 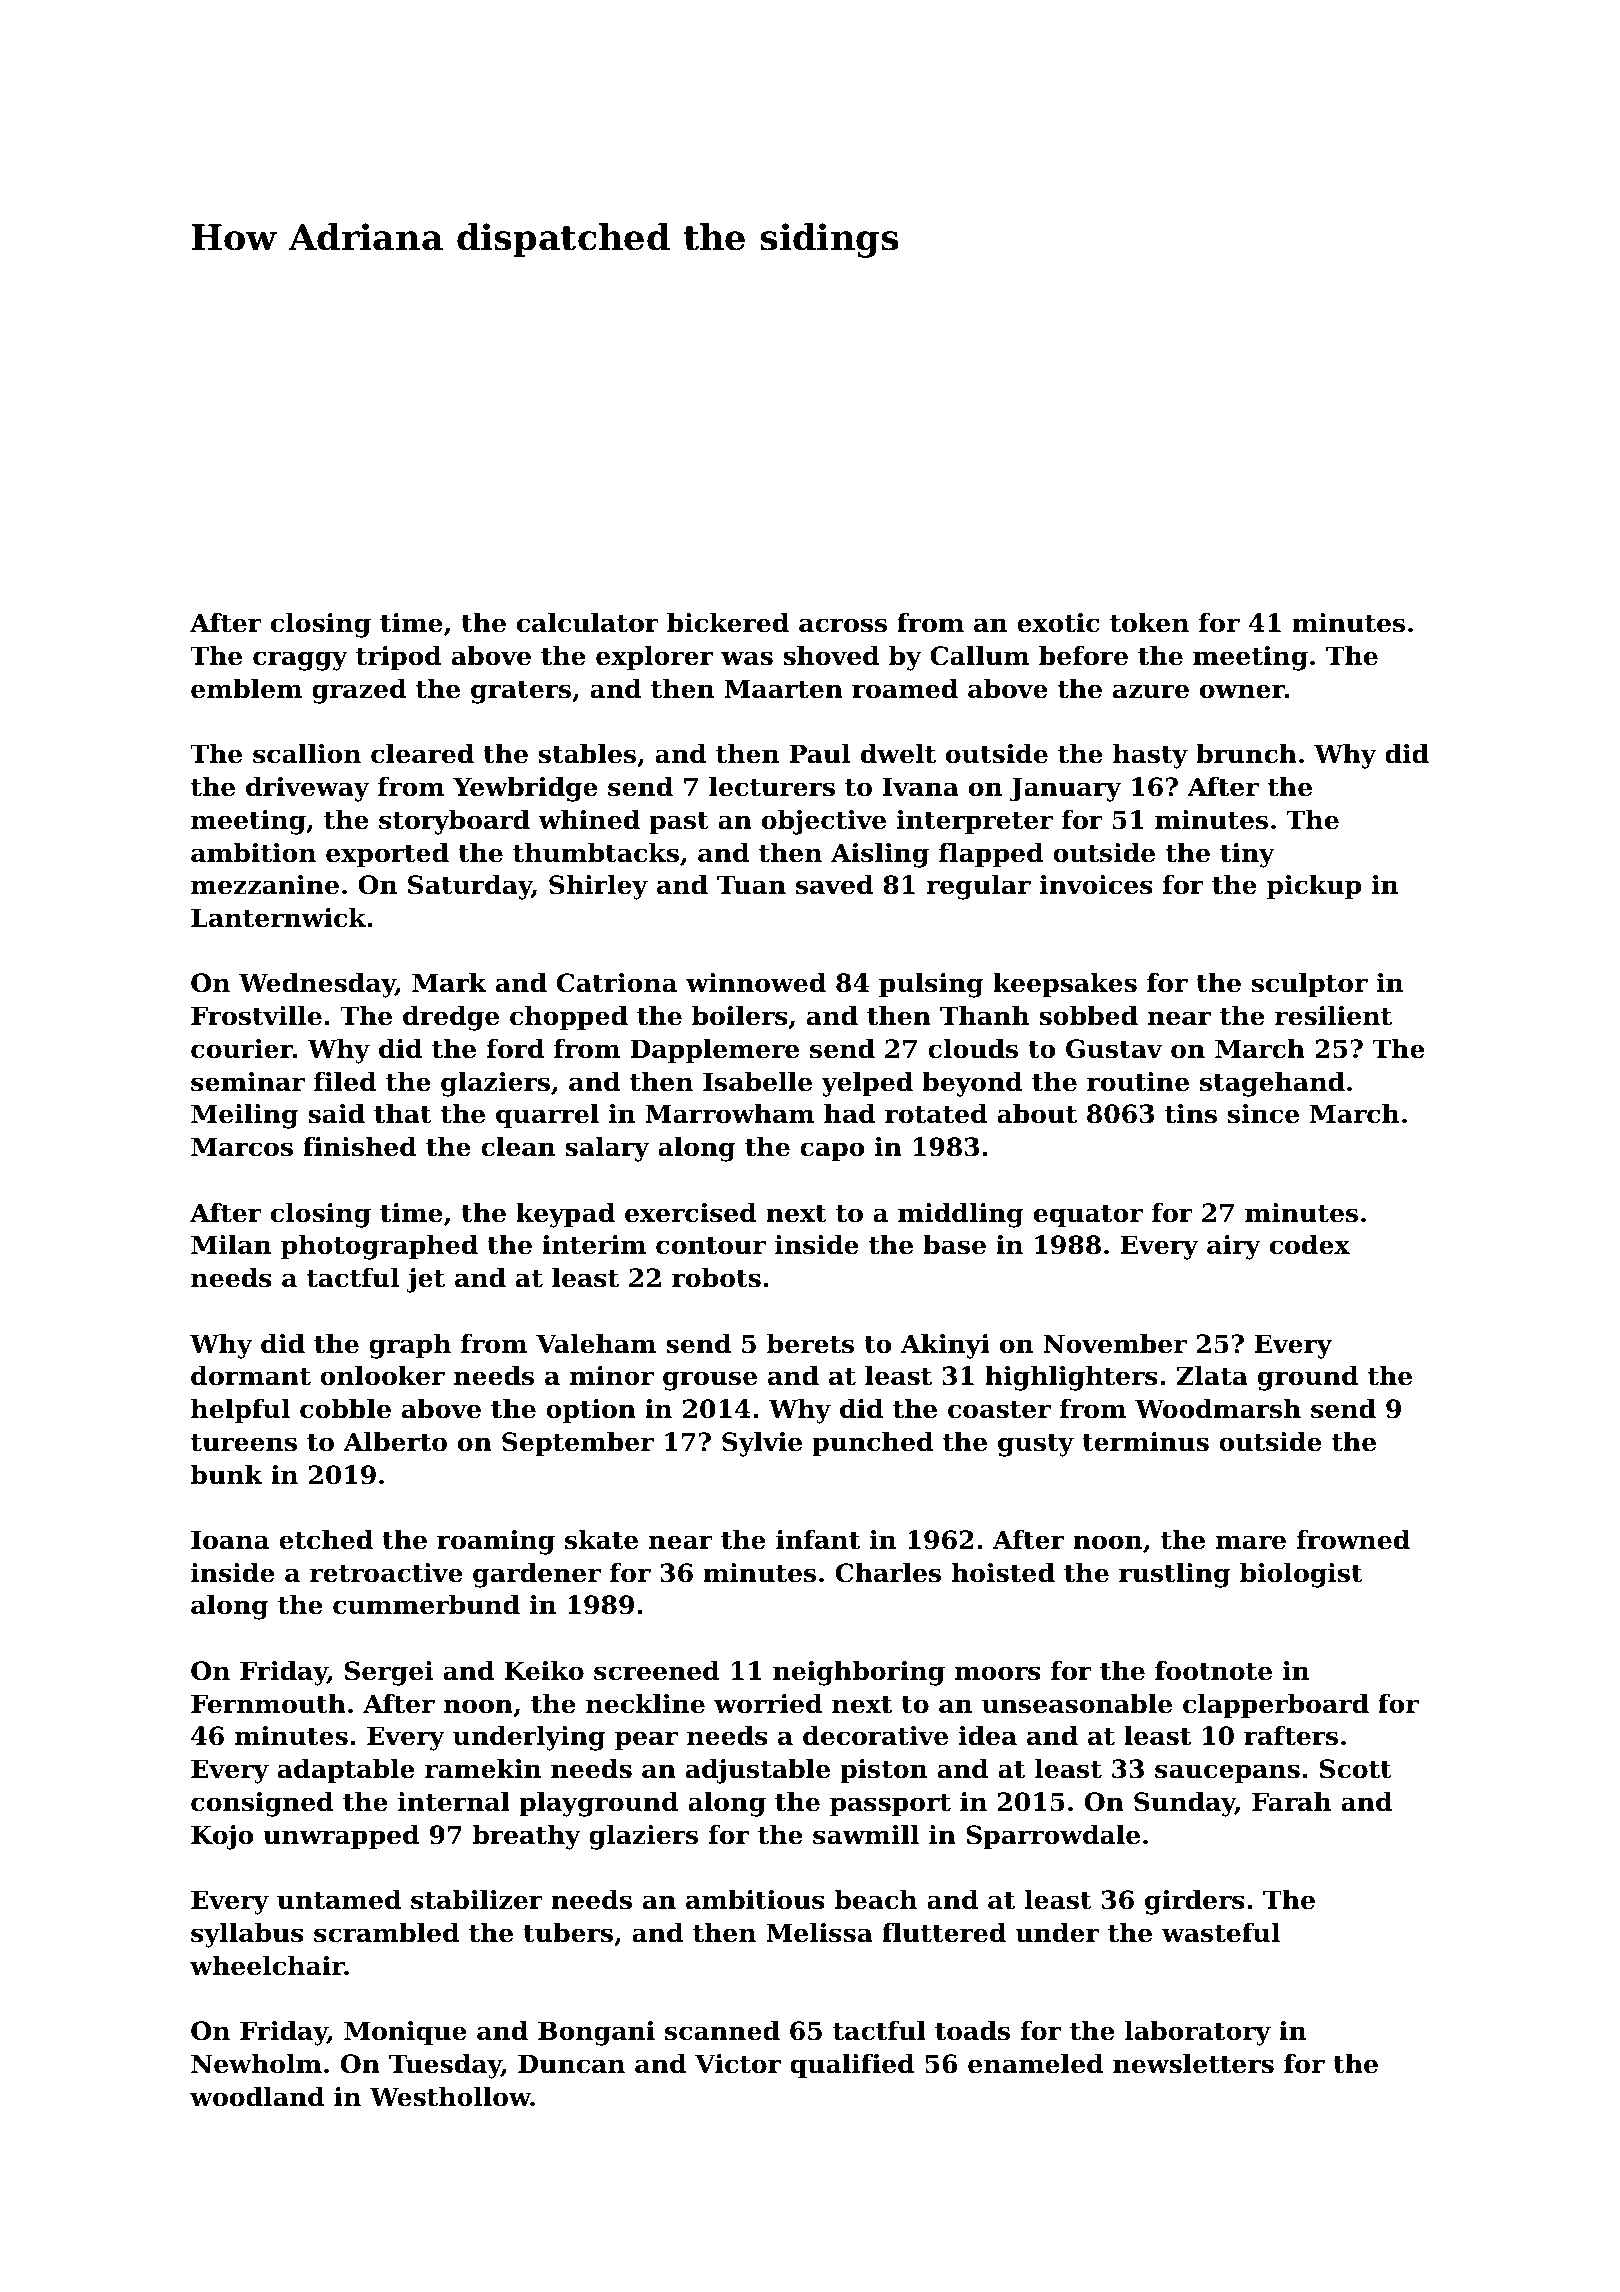 What do you see at coordinates (880, 855) in the screenshot?
I see `Aisling` at bounding box center [880, 855].
